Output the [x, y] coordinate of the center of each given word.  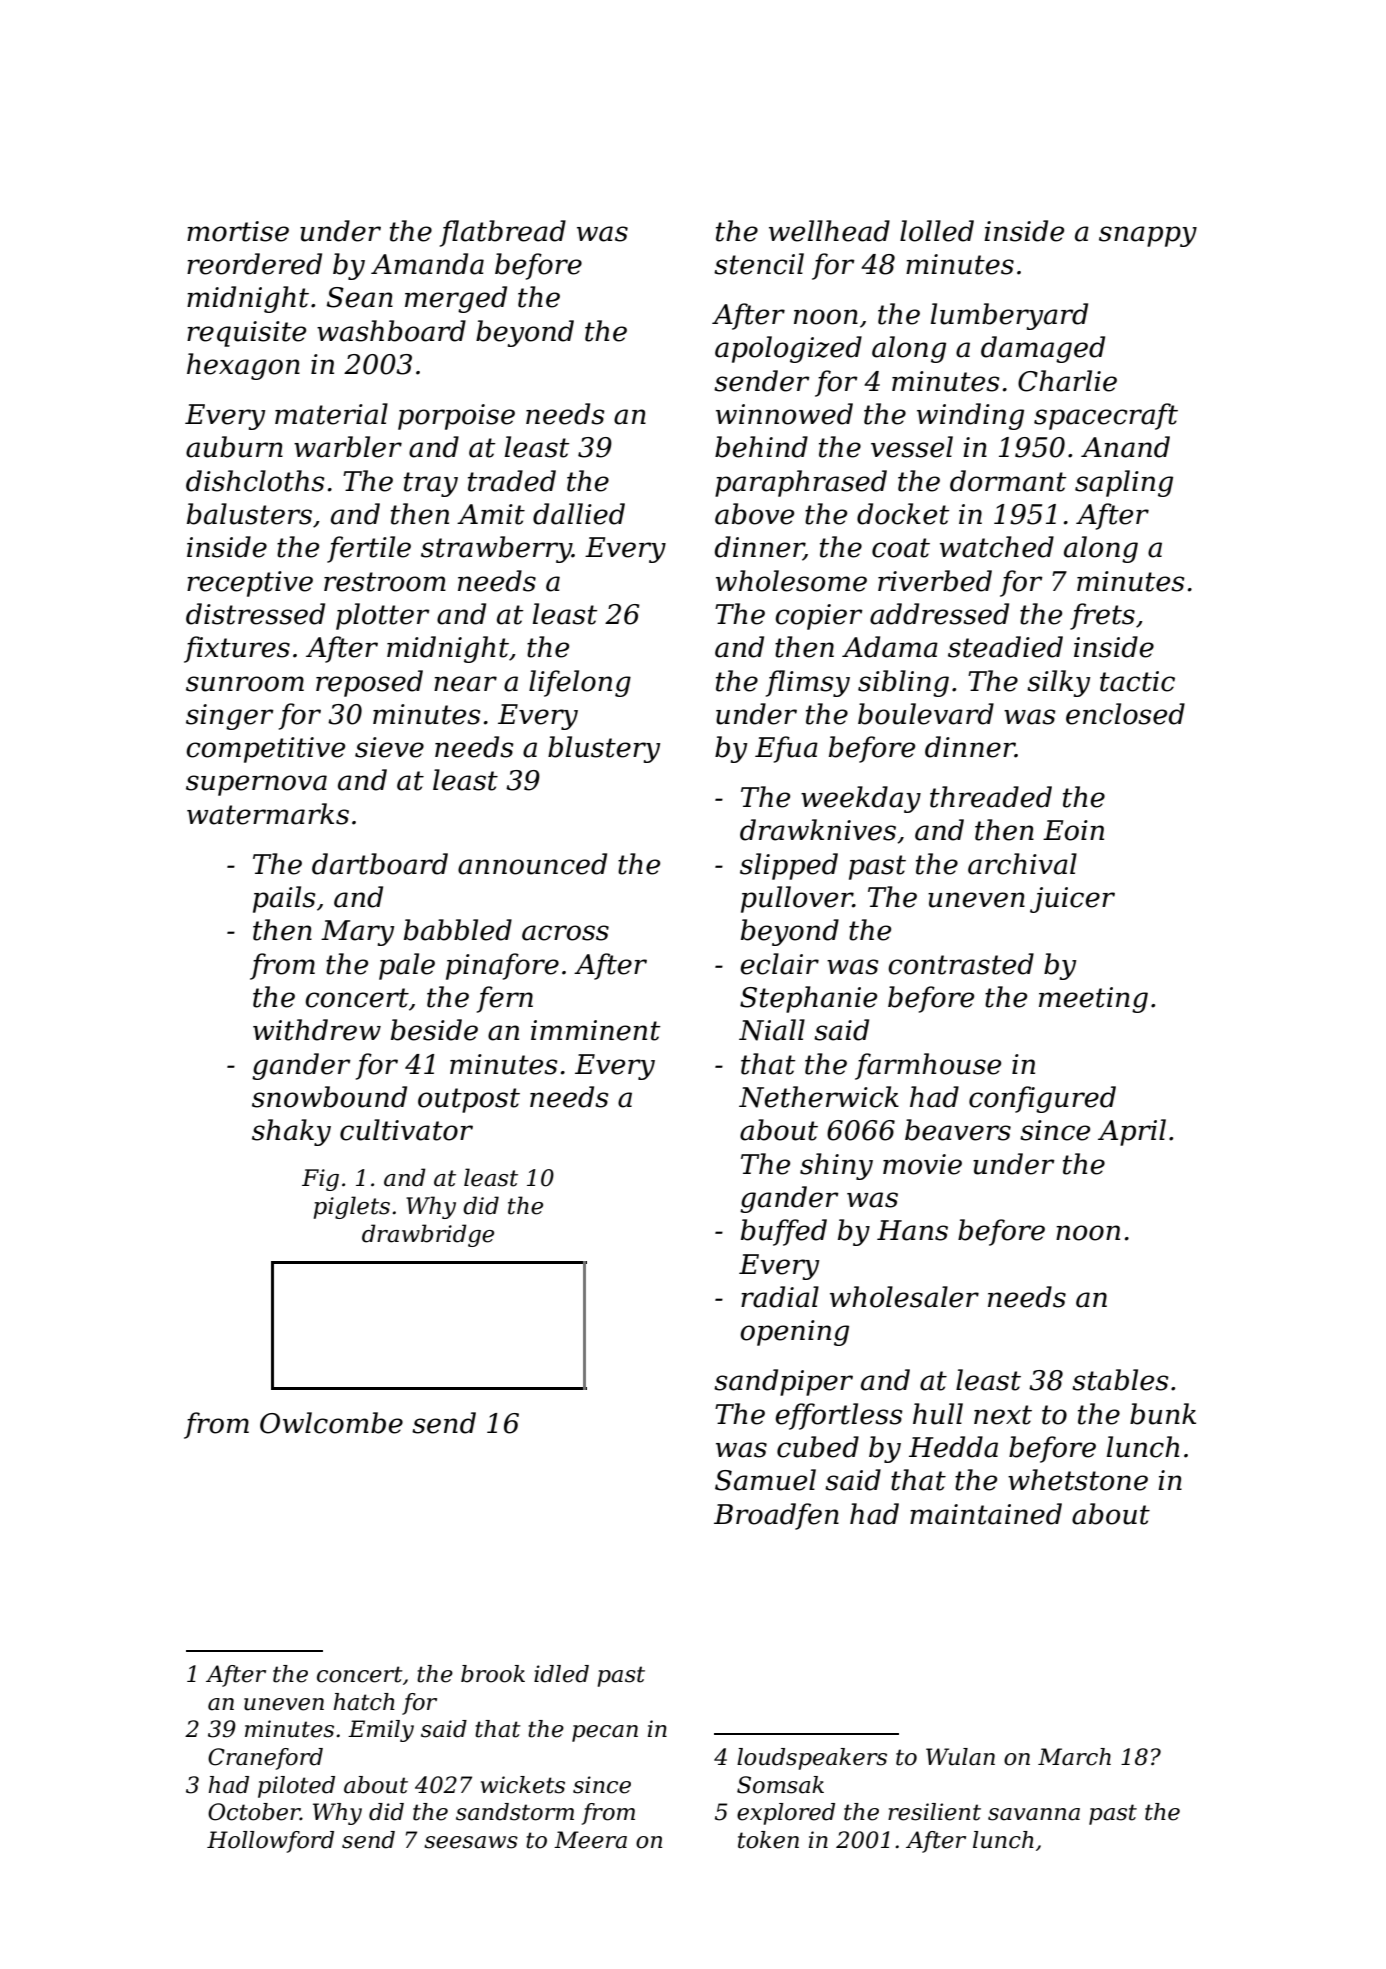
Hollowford [270, 1842]
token [768, 1840]
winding [970, 416]
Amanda [427, 264]
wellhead [829, 231]
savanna [1034, 1814]
